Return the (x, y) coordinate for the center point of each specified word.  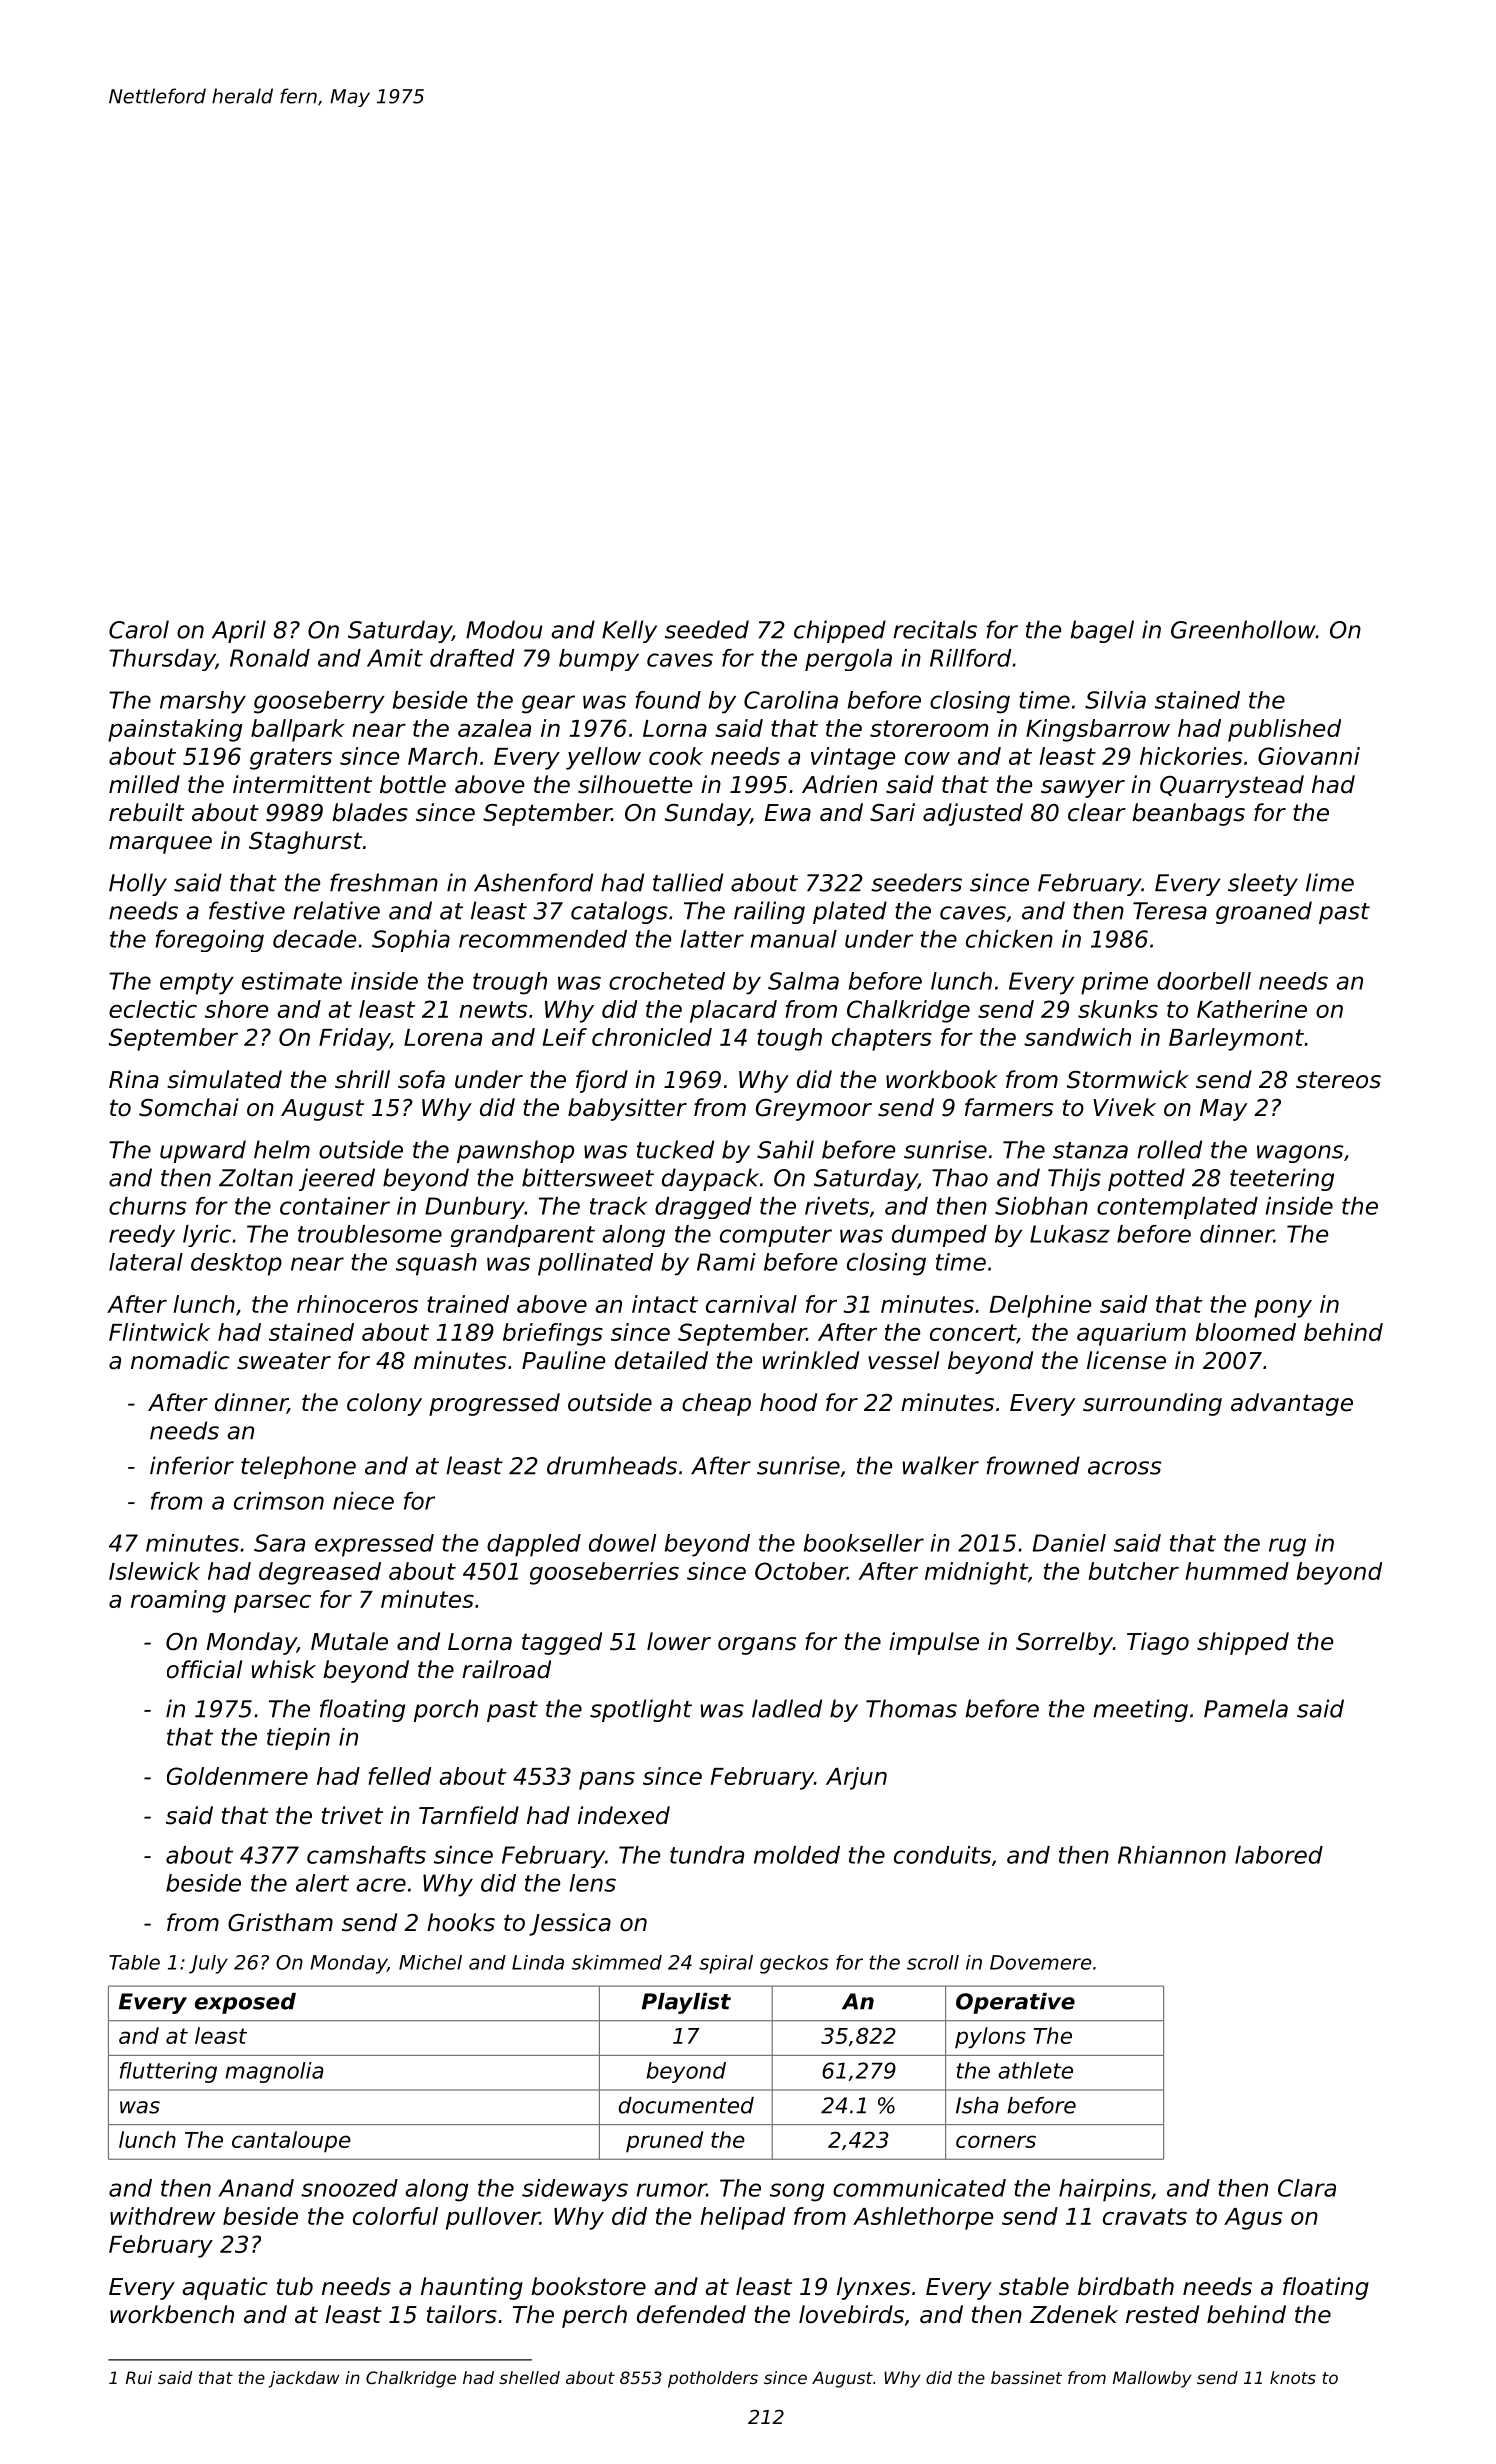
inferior (192, 1465)
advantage (1292, 1404)
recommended (543, 939)
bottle (413, 784)
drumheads (612, 1465)
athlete (1035, 2070)
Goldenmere (237, 1776)
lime (1330, 882)
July (208, 1964)
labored (1279, 1855)
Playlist (686, 2003)
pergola (848, 660)
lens (593, 1883)
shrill (362, 1079)
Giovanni (1309, 756)
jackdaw (304, 2379)
